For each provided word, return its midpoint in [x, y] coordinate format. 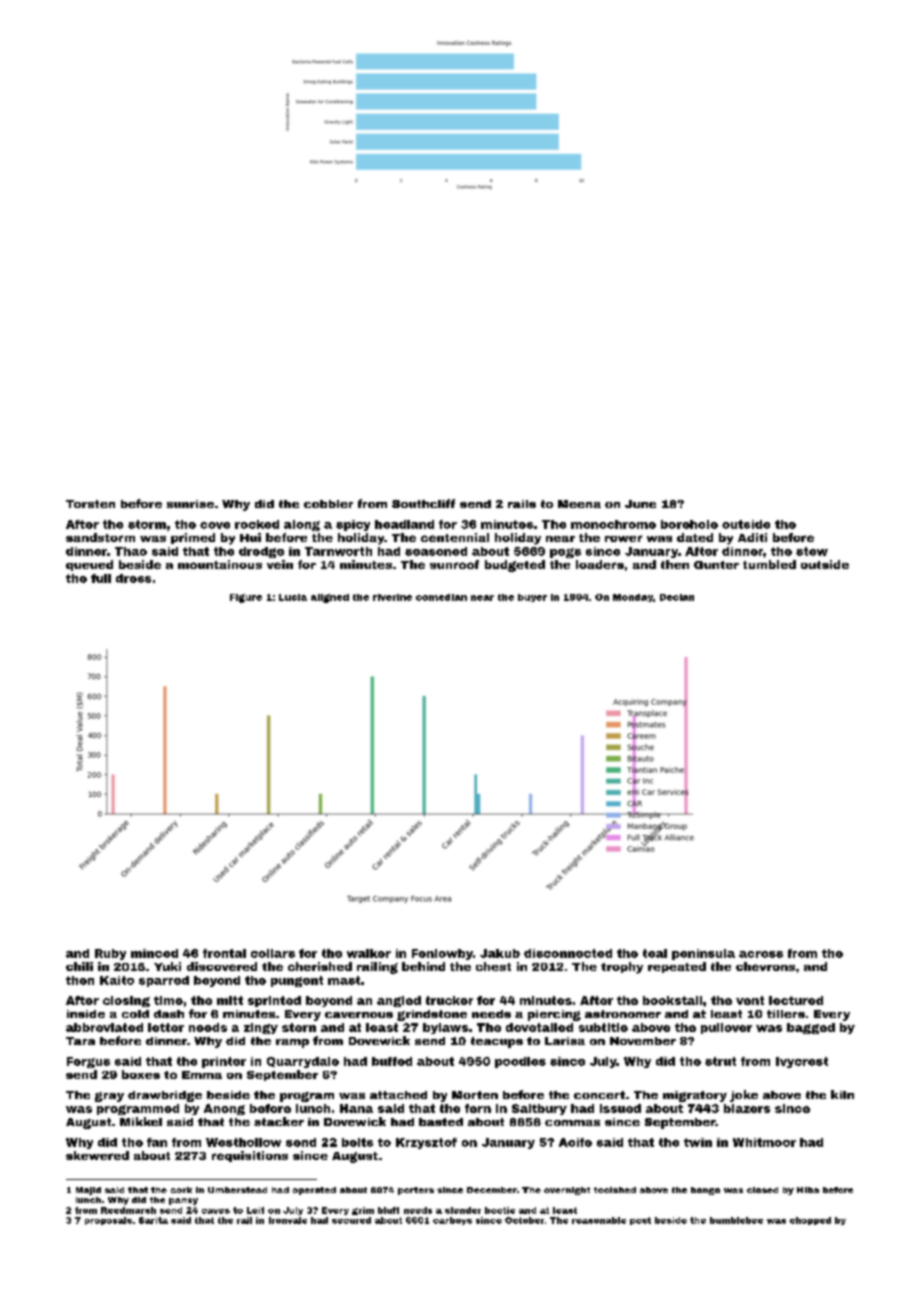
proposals [108, 1221]
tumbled [769, 564]
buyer [532, 598]
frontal [224, 953]
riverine [392, 597]
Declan [677, 597]
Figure [246, 598]
